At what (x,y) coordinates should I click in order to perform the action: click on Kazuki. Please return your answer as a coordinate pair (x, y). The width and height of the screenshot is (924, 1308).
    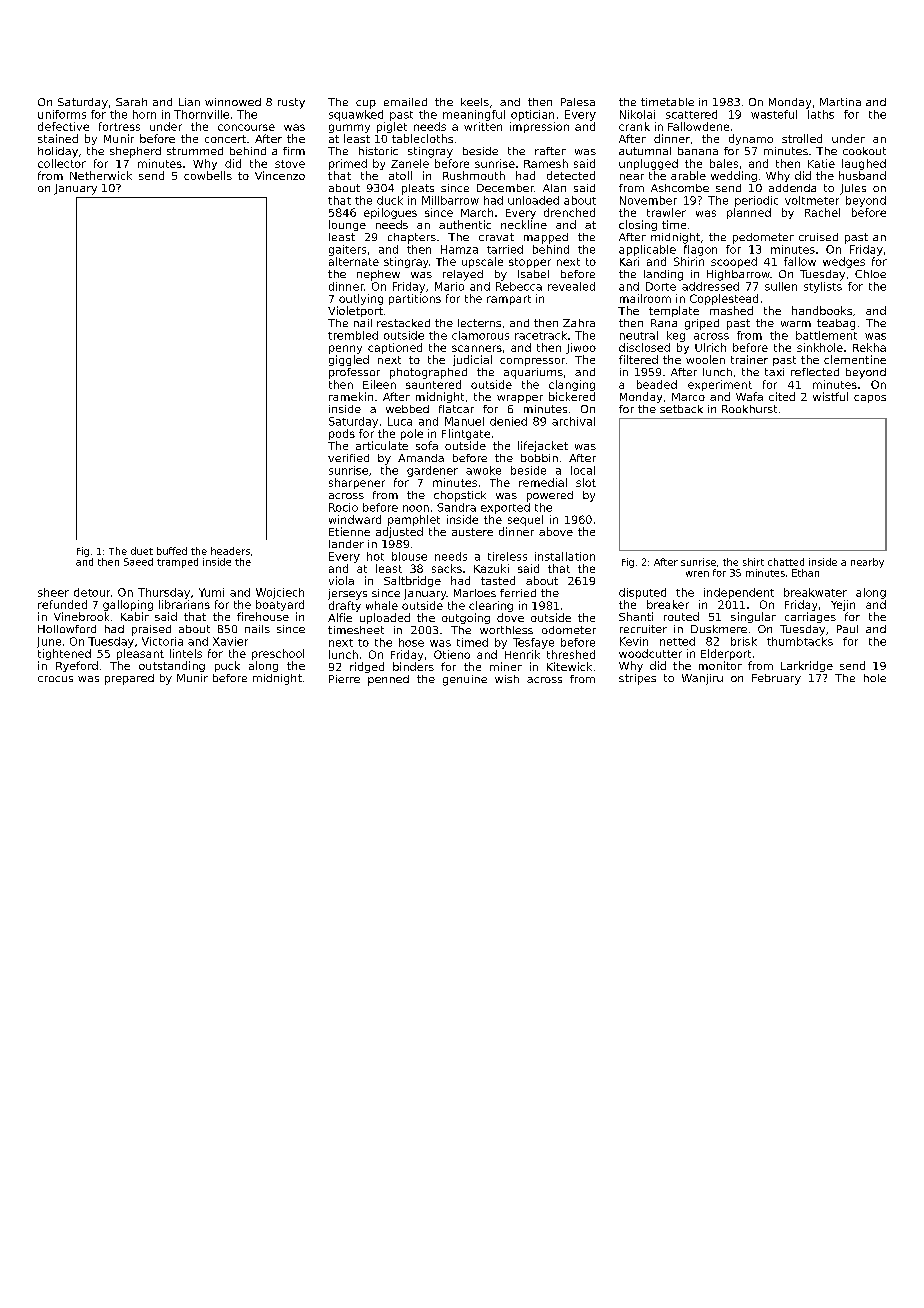
    Looking at the image, I should click on (491, 568).
